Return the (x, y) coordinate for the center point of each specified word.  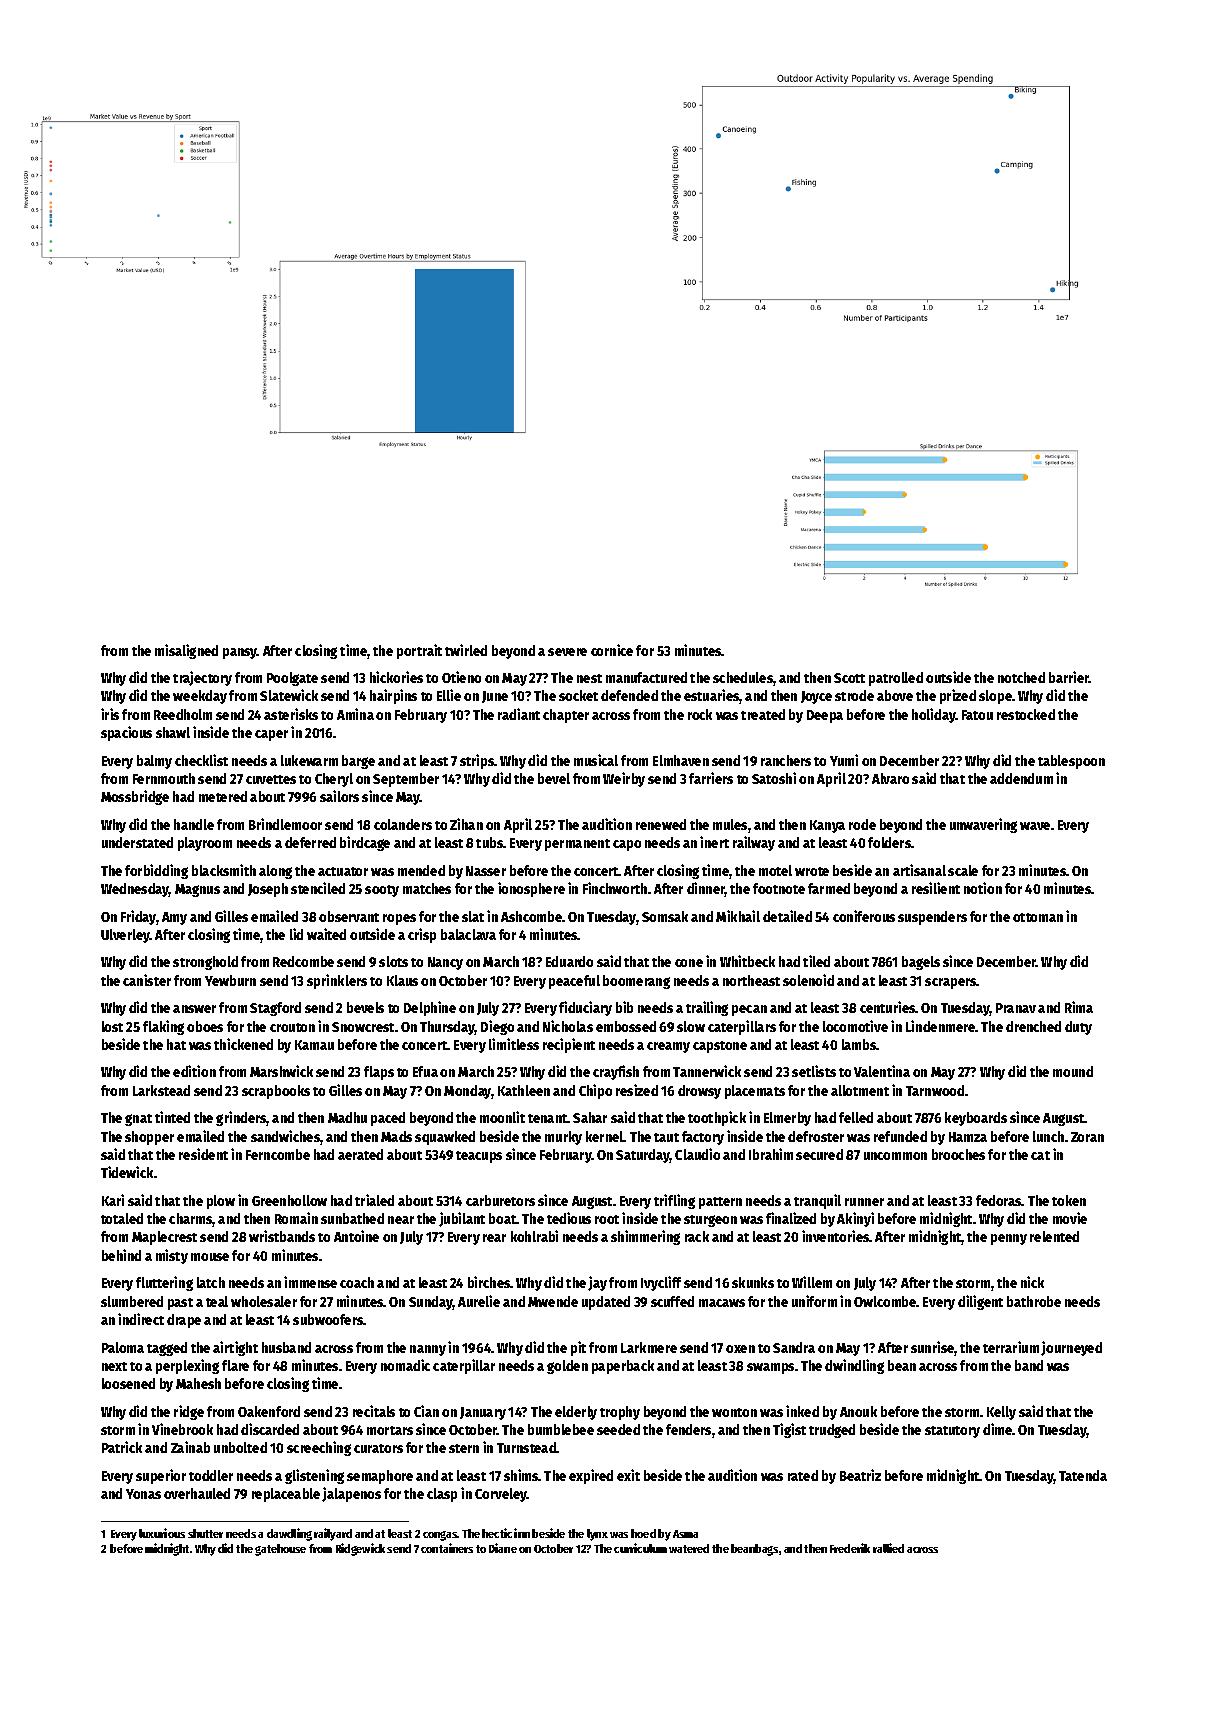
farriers (711, 778)
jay (597, 1283)
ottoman (1038, 917)
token (1069, 1200)
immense (310, 1282)
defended (629, 695)
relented (1054, 1236)
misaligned (186, 651)
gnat (138, 1120)
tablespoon (1071, 762)
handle (194, 824)
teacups (479, 1157)
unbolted (240, 1447)
